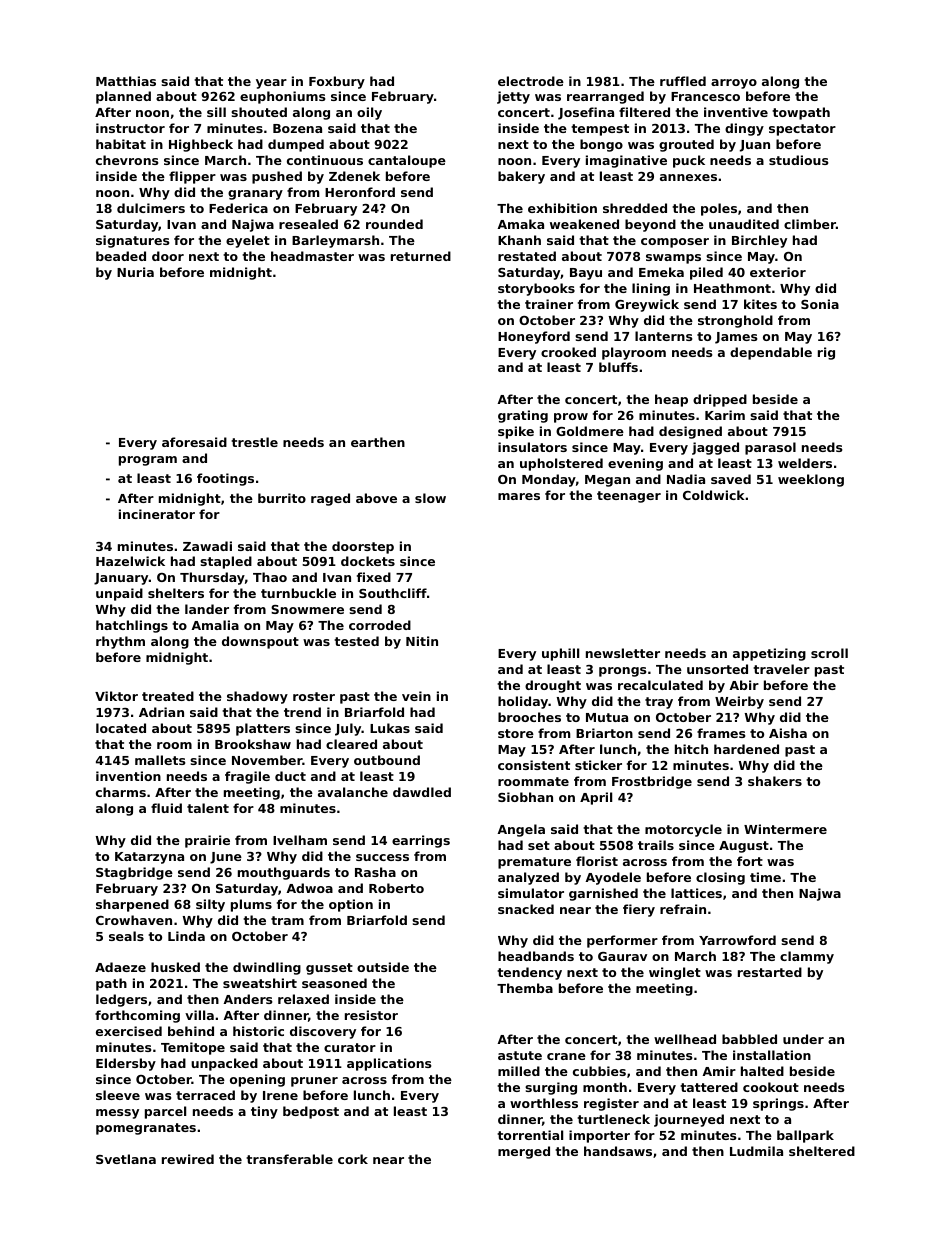  I want to click on Aisha, so click(788, 733).
